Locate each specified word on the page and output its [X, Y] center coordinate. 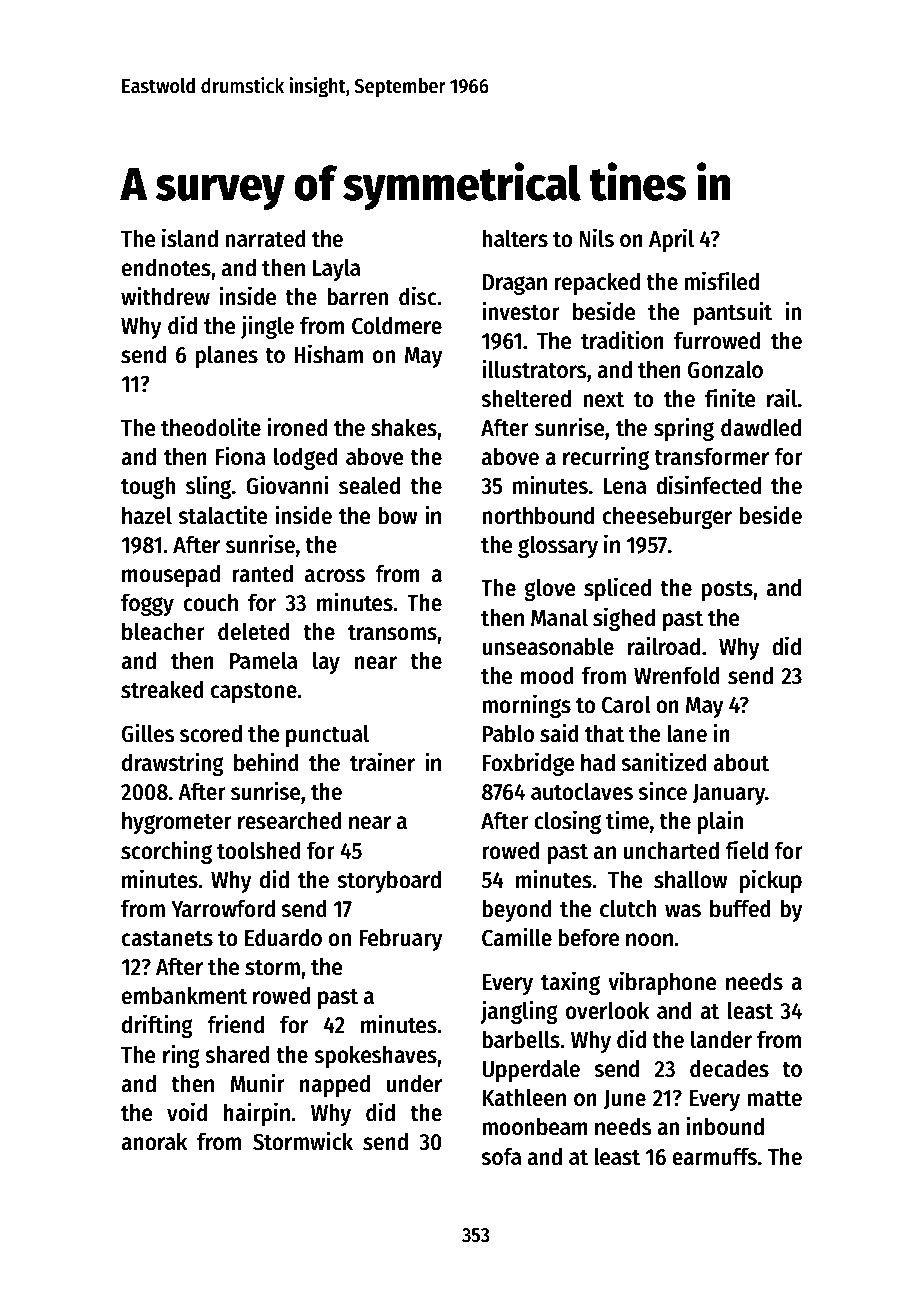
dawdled [761, 427]
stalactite [222, 515]
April [671, 240]
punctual [327, 735]
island [190, 238]
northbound [538, 515]
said [559, 733]
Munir [257, 1083]
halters [515, 238]
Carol [626, 704]
